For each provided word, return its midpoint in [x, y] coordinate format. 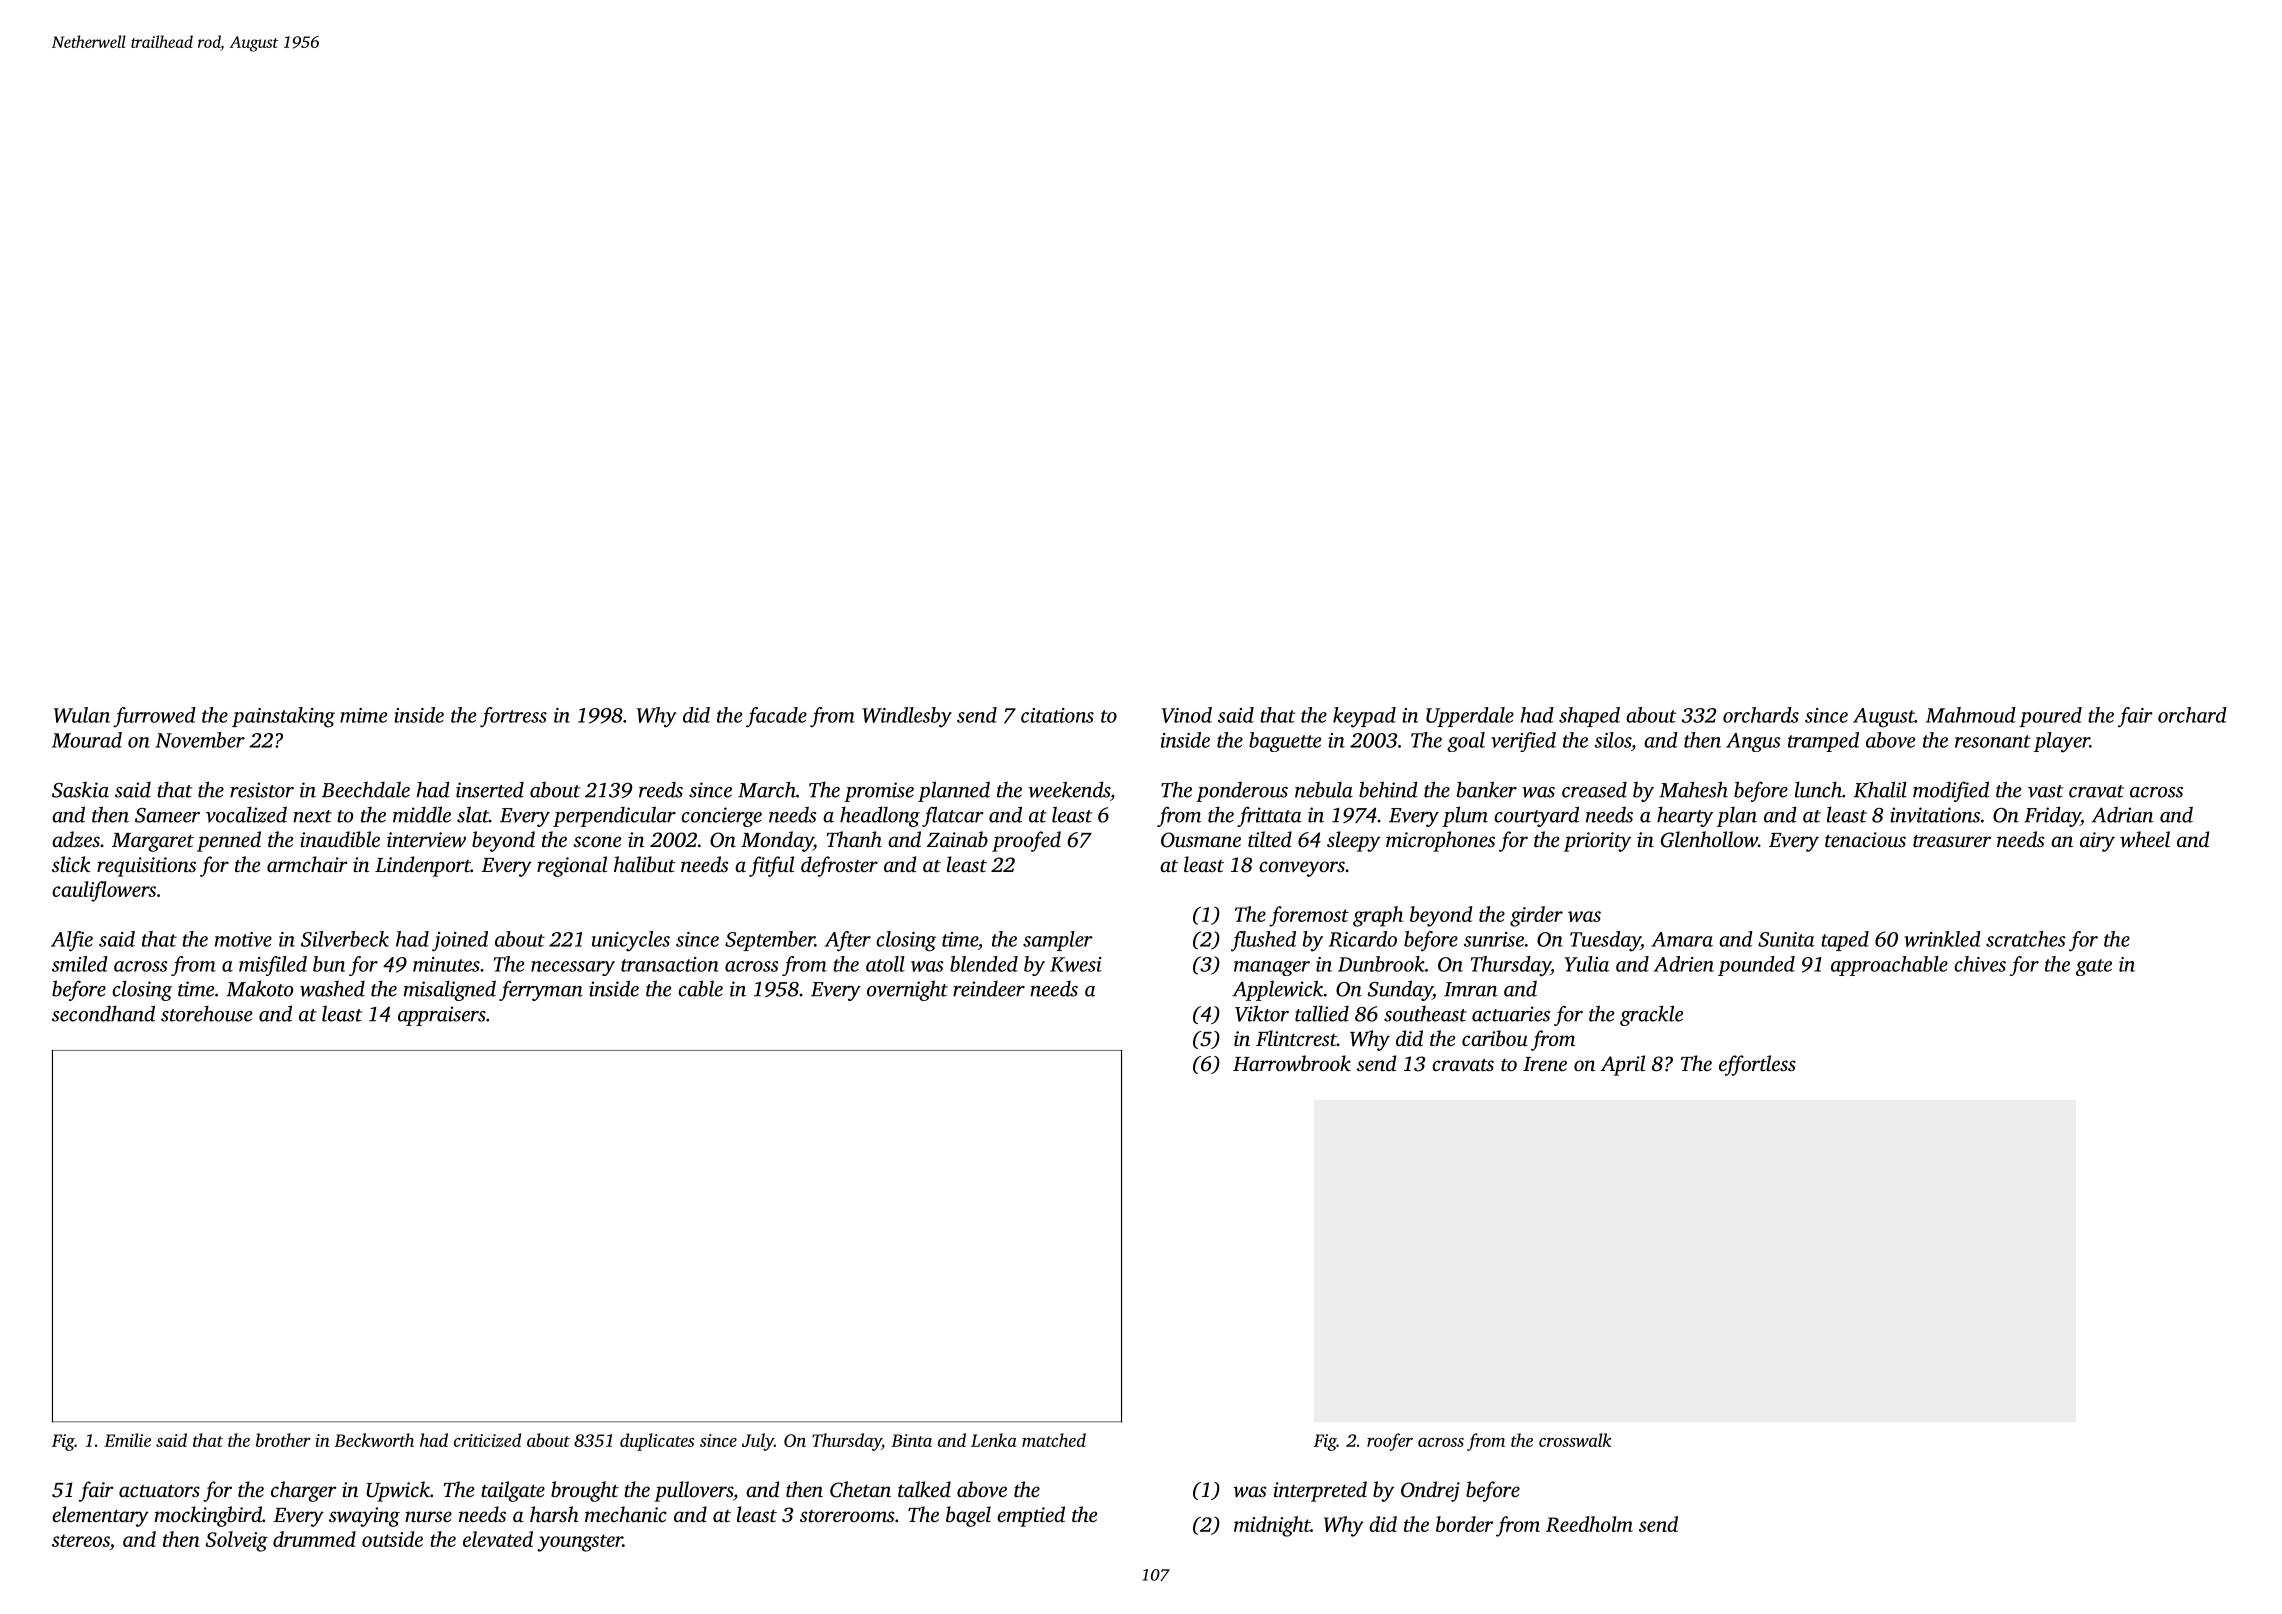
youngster [580, 1543]
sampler [1058, 941]
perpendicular [614, 816]
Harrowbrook [1292, 1063]
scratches [2026, 939]
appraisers [442, 1016]
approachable [1889, 966]
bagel [968, 1516]
